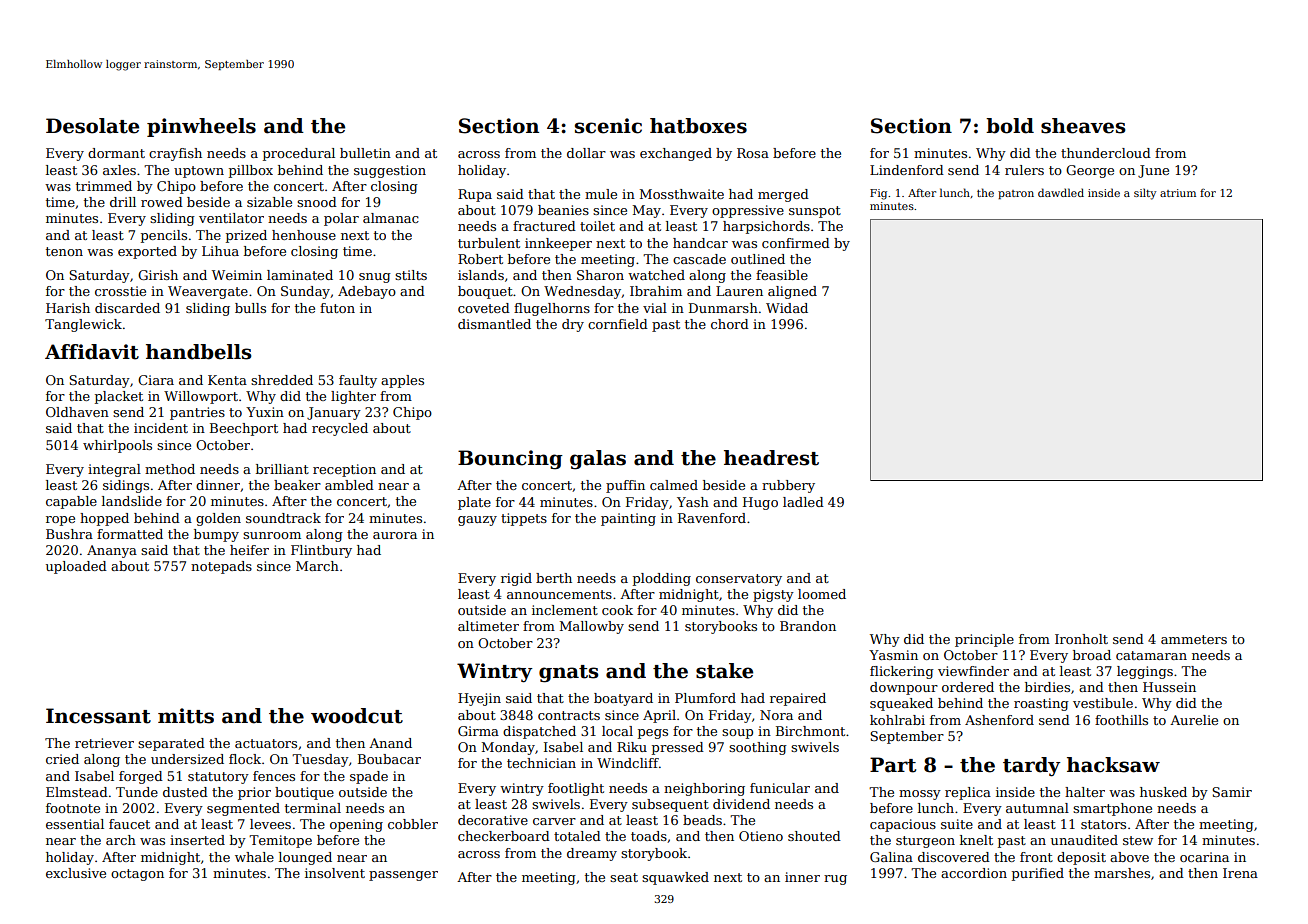  What do you see at coordinates (608, 126) in the document?
I see `scenic` at bounding box center [608, 126].
